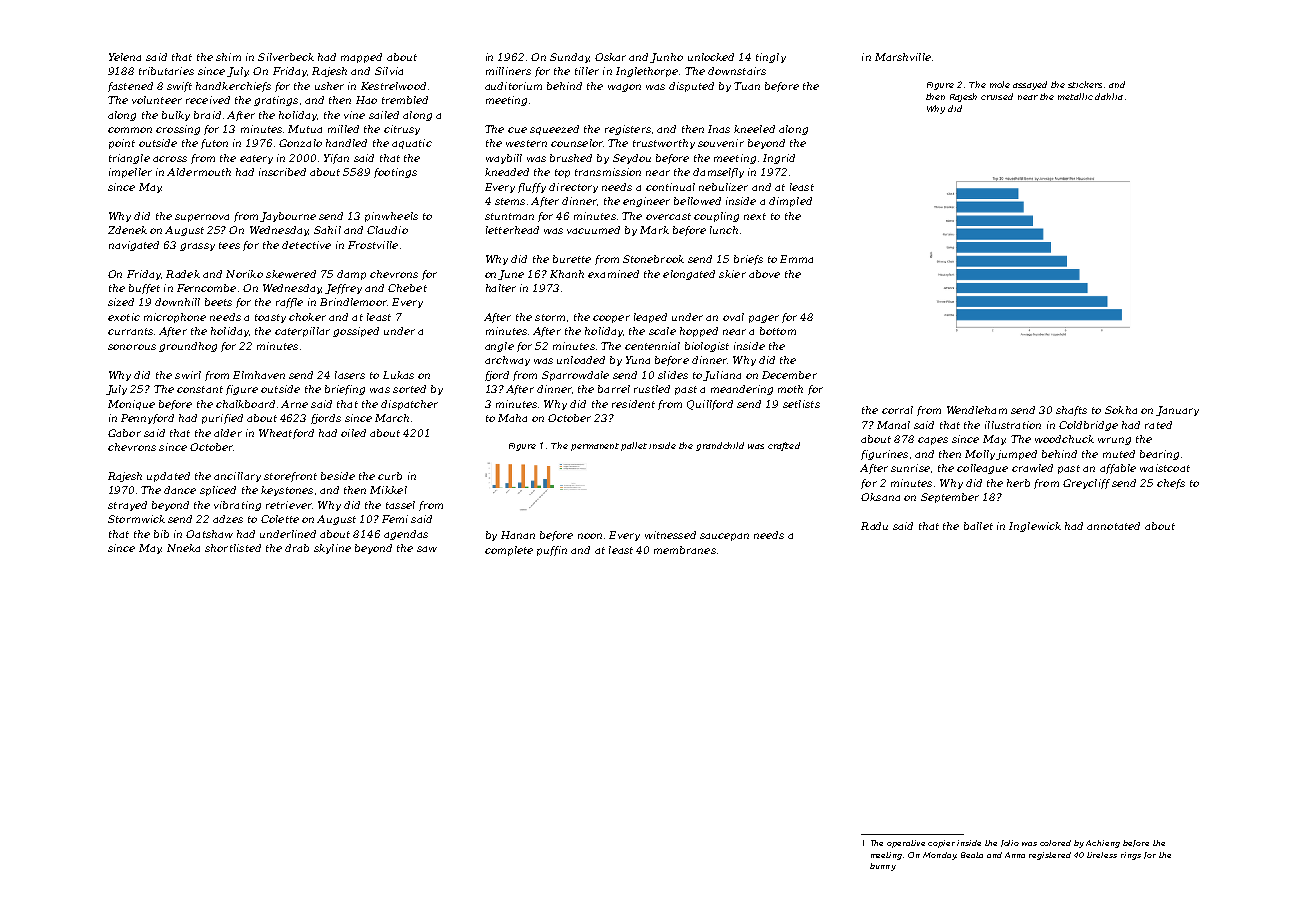 Image resolution: width=1308 pixels, height=924 pixels. I want to click on bunny, so click(883, 867).
